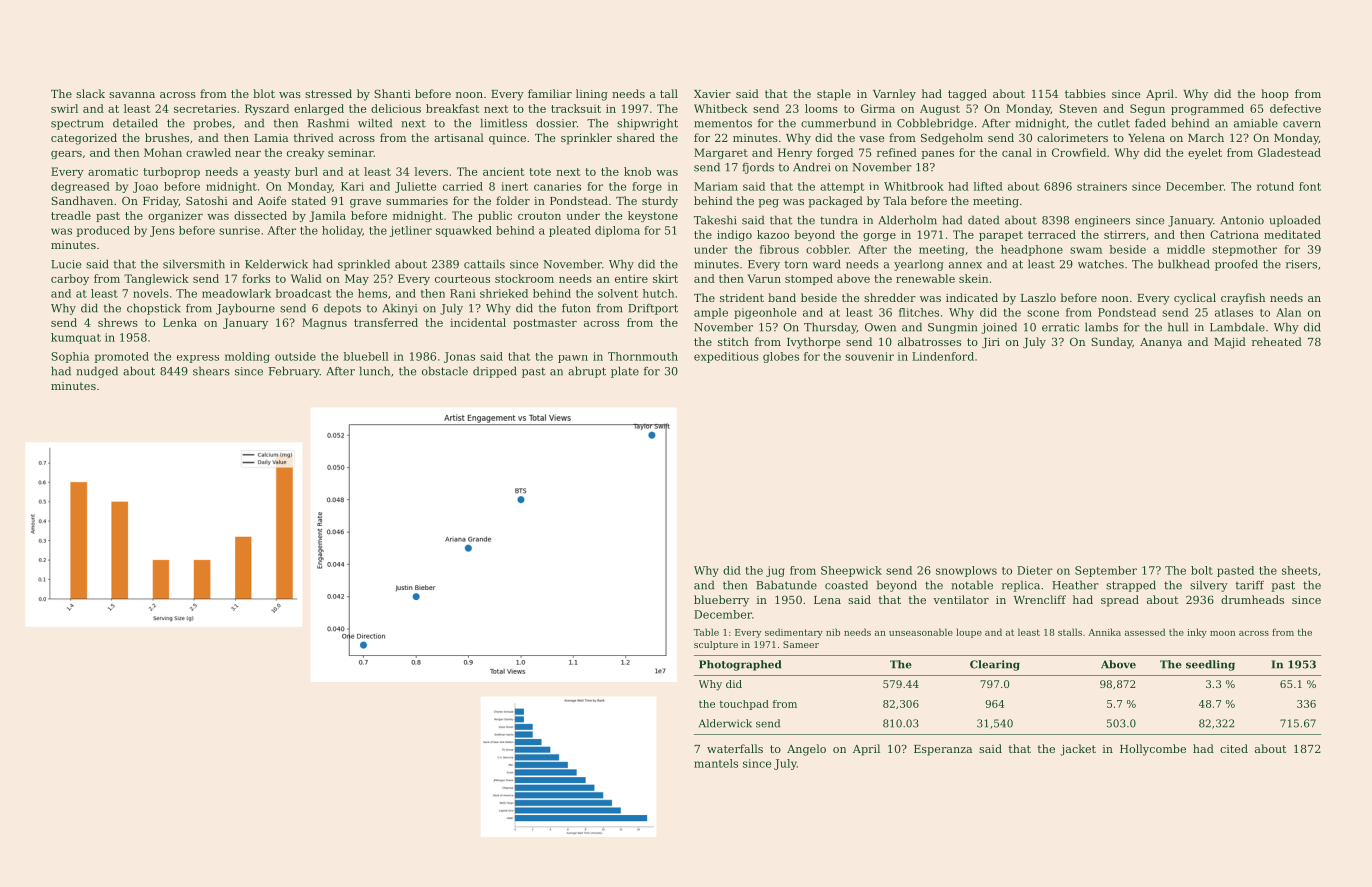 The width and height of the screenshot is (1372, 887). What do you see at coordinates (1234, 748) in the screenshot?
I see `cited` at bounding box center [1234, 748].
